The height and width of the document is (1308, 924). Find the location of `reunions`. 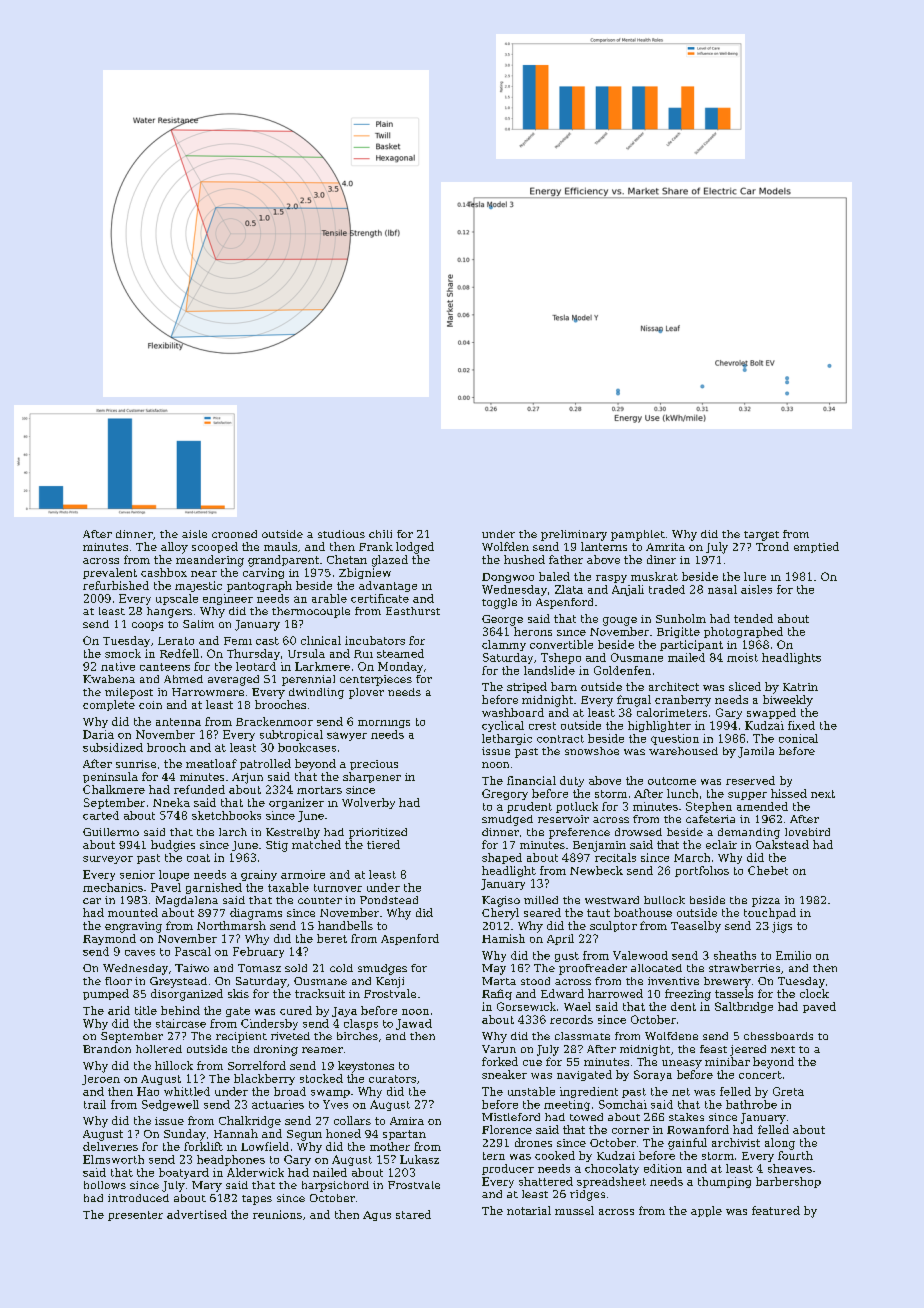

reunions is located at coordinates (277, 1214).
